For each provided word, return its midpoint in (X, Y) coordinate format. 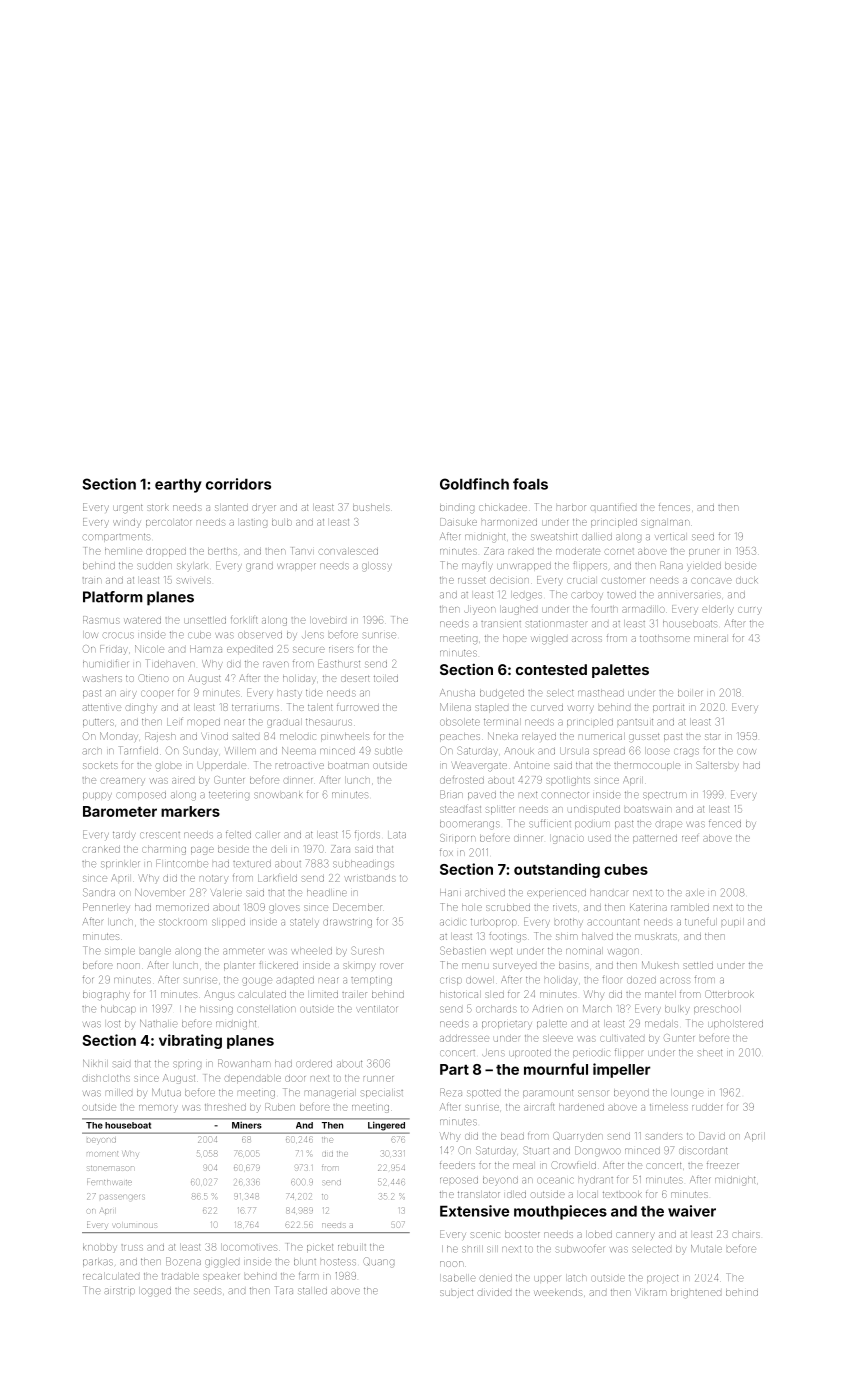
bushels (371, 508)
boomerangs (469, 825)
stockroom (183, 922)
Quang (379, 1262)
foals (530, 484)
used (600, 839)
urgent (127, 508)
